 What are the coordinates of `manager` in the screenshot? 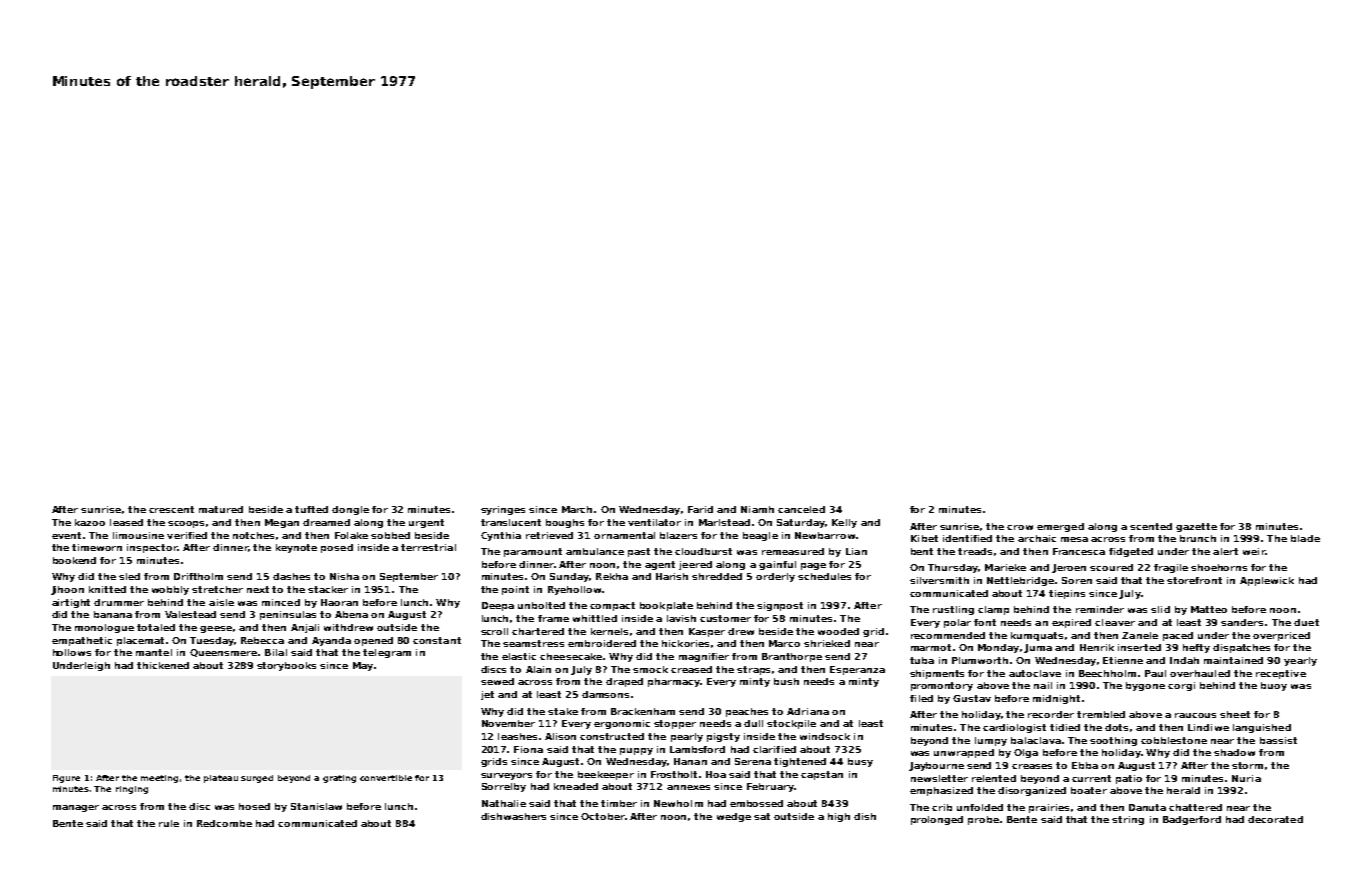 It's located at (76, 808).
